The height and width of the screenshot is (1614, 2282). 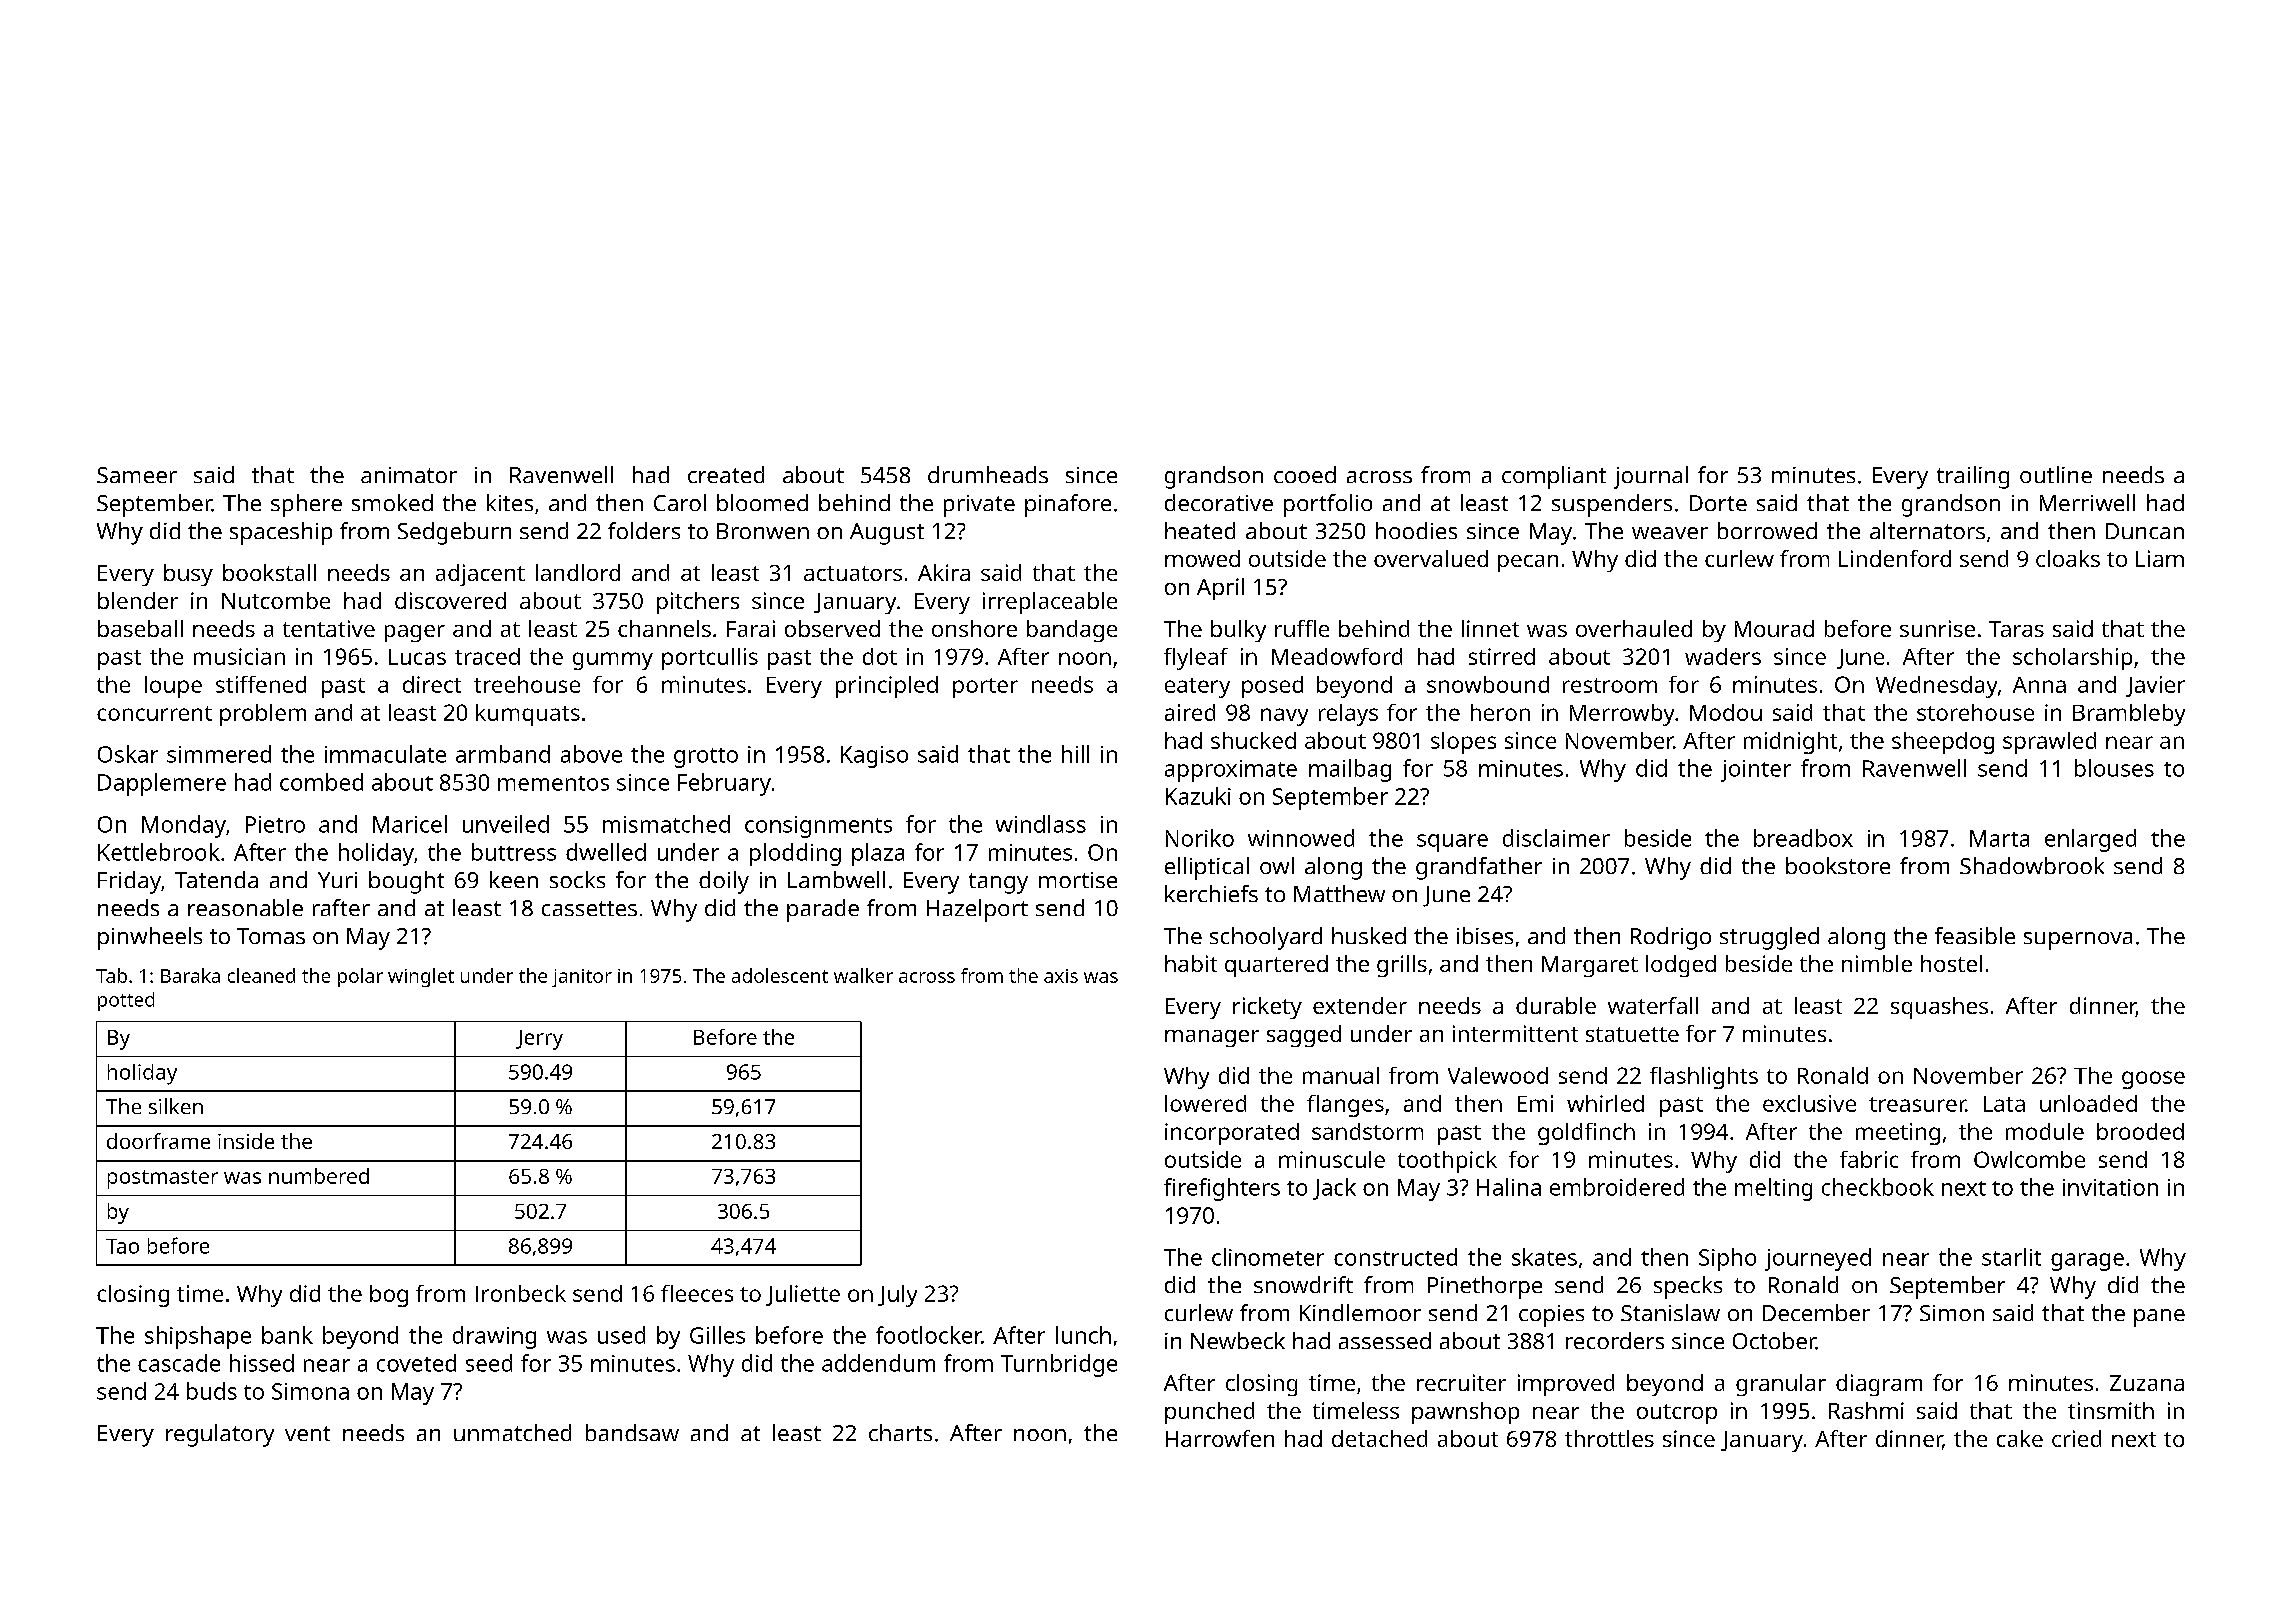 What do you see at coordinates (2056, 474) in the screenshot?
I see `outline` at bounding box center [2056, 474].
